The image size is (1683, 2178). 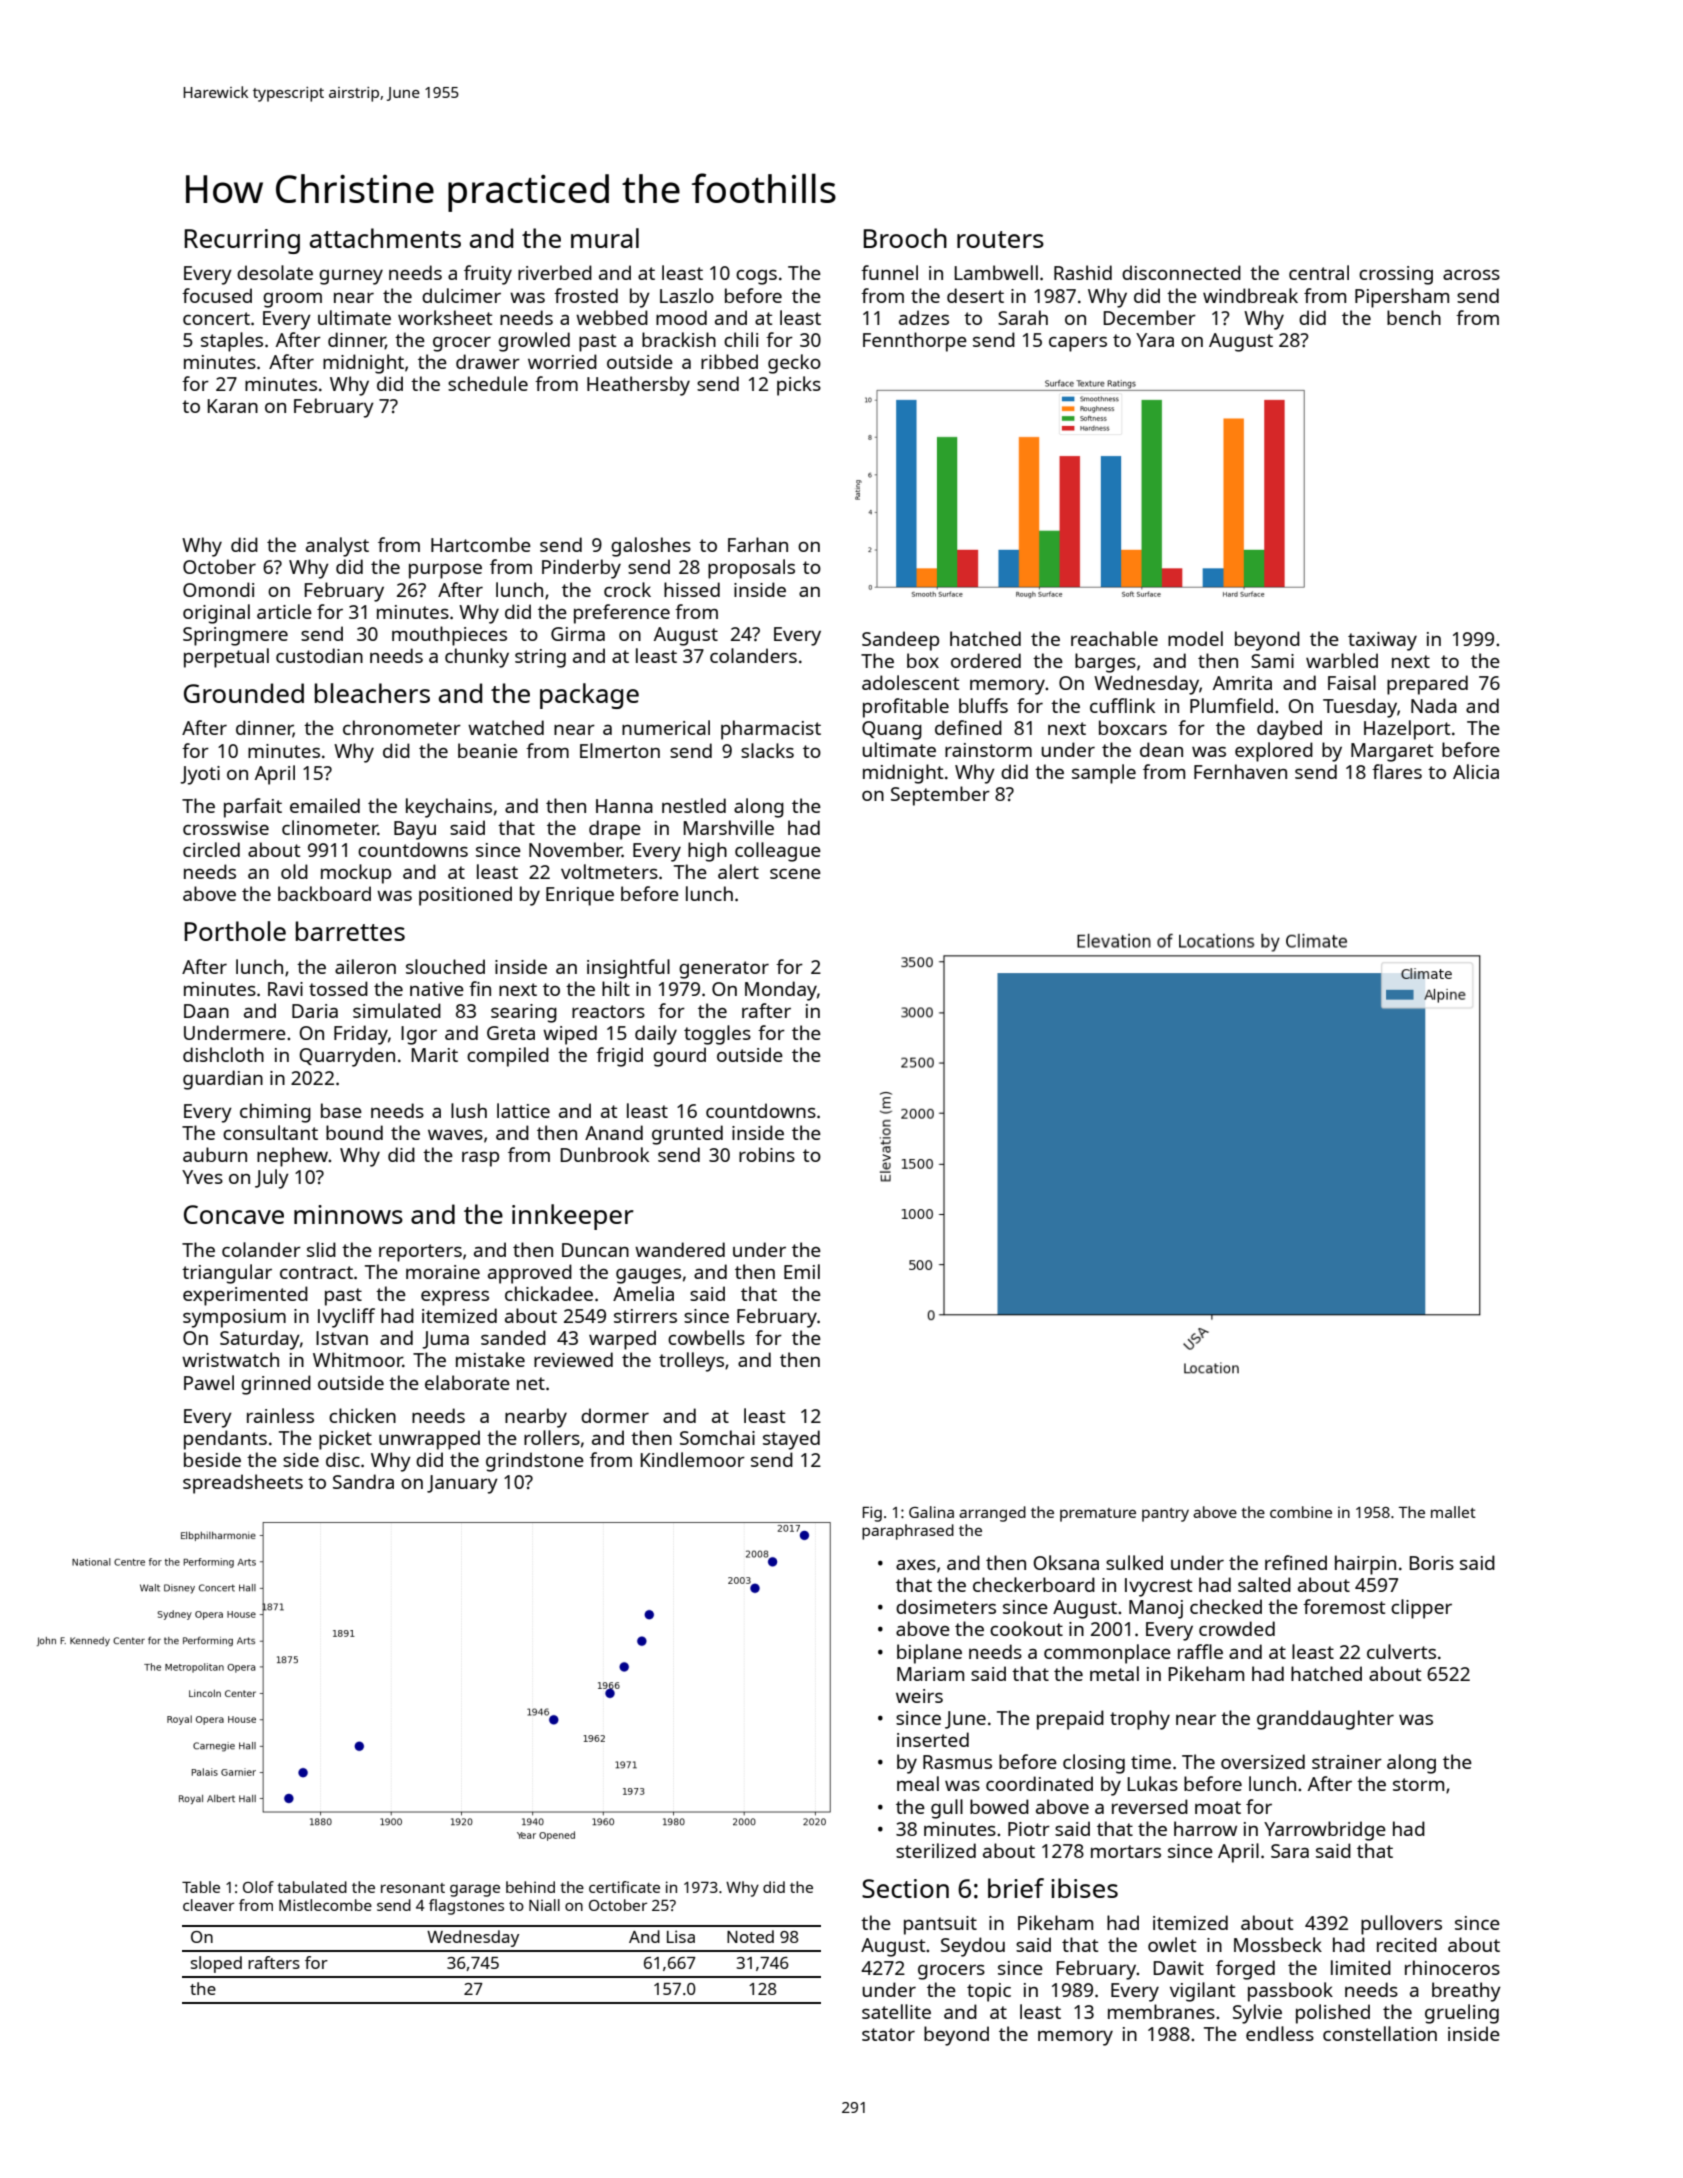 What do you see at coordinates (767, 1154) in the screenshot?
I see `robins` at bounding box center [767, 1154].
